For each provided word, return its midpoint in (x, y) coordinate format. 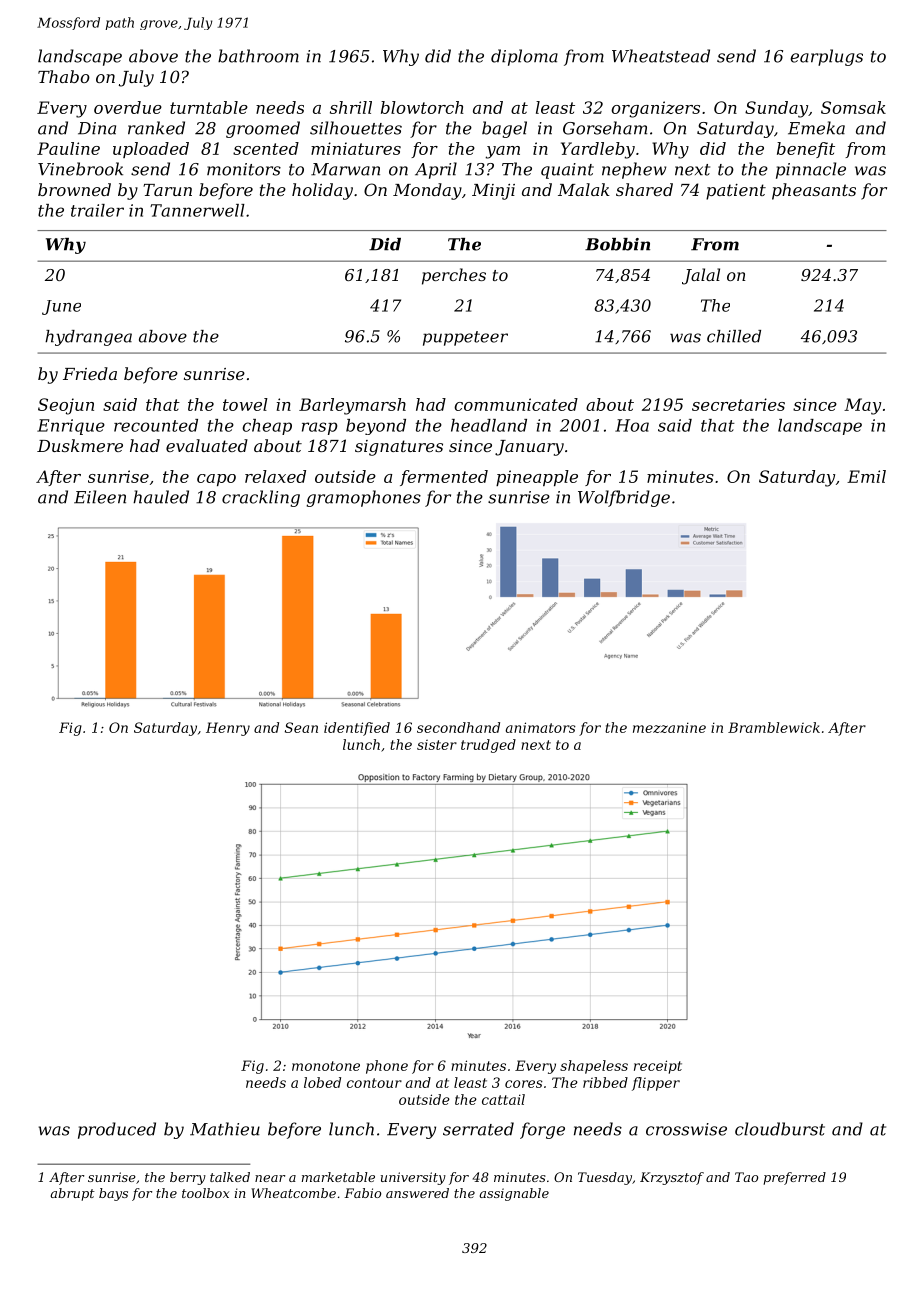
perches (454, 276)
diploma (524, 57)
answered (417, 1193)
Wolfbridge (624, 498)
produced (117, 1130)
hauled (161, 497)
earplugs (827, 57)
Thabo (64, 76)
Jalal (701, 276)
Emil (866, 476)
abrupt (72, 1194)
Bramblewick (774, 727)
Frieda (90, 373)
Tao (746, 1177)
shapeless (594, 1067)
